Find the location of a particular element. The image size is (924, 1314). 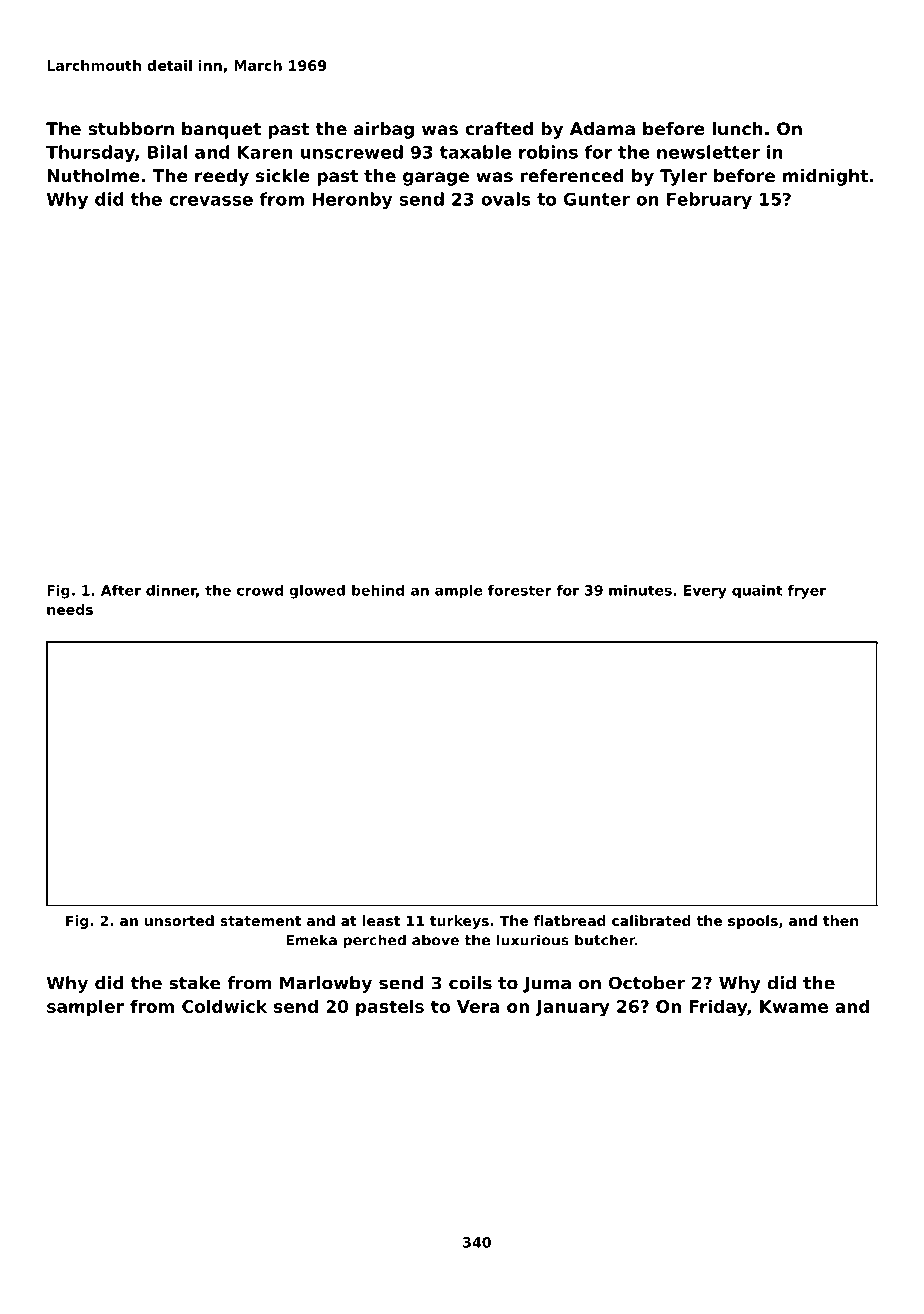

glowed is located at coordinates (317, 592).
